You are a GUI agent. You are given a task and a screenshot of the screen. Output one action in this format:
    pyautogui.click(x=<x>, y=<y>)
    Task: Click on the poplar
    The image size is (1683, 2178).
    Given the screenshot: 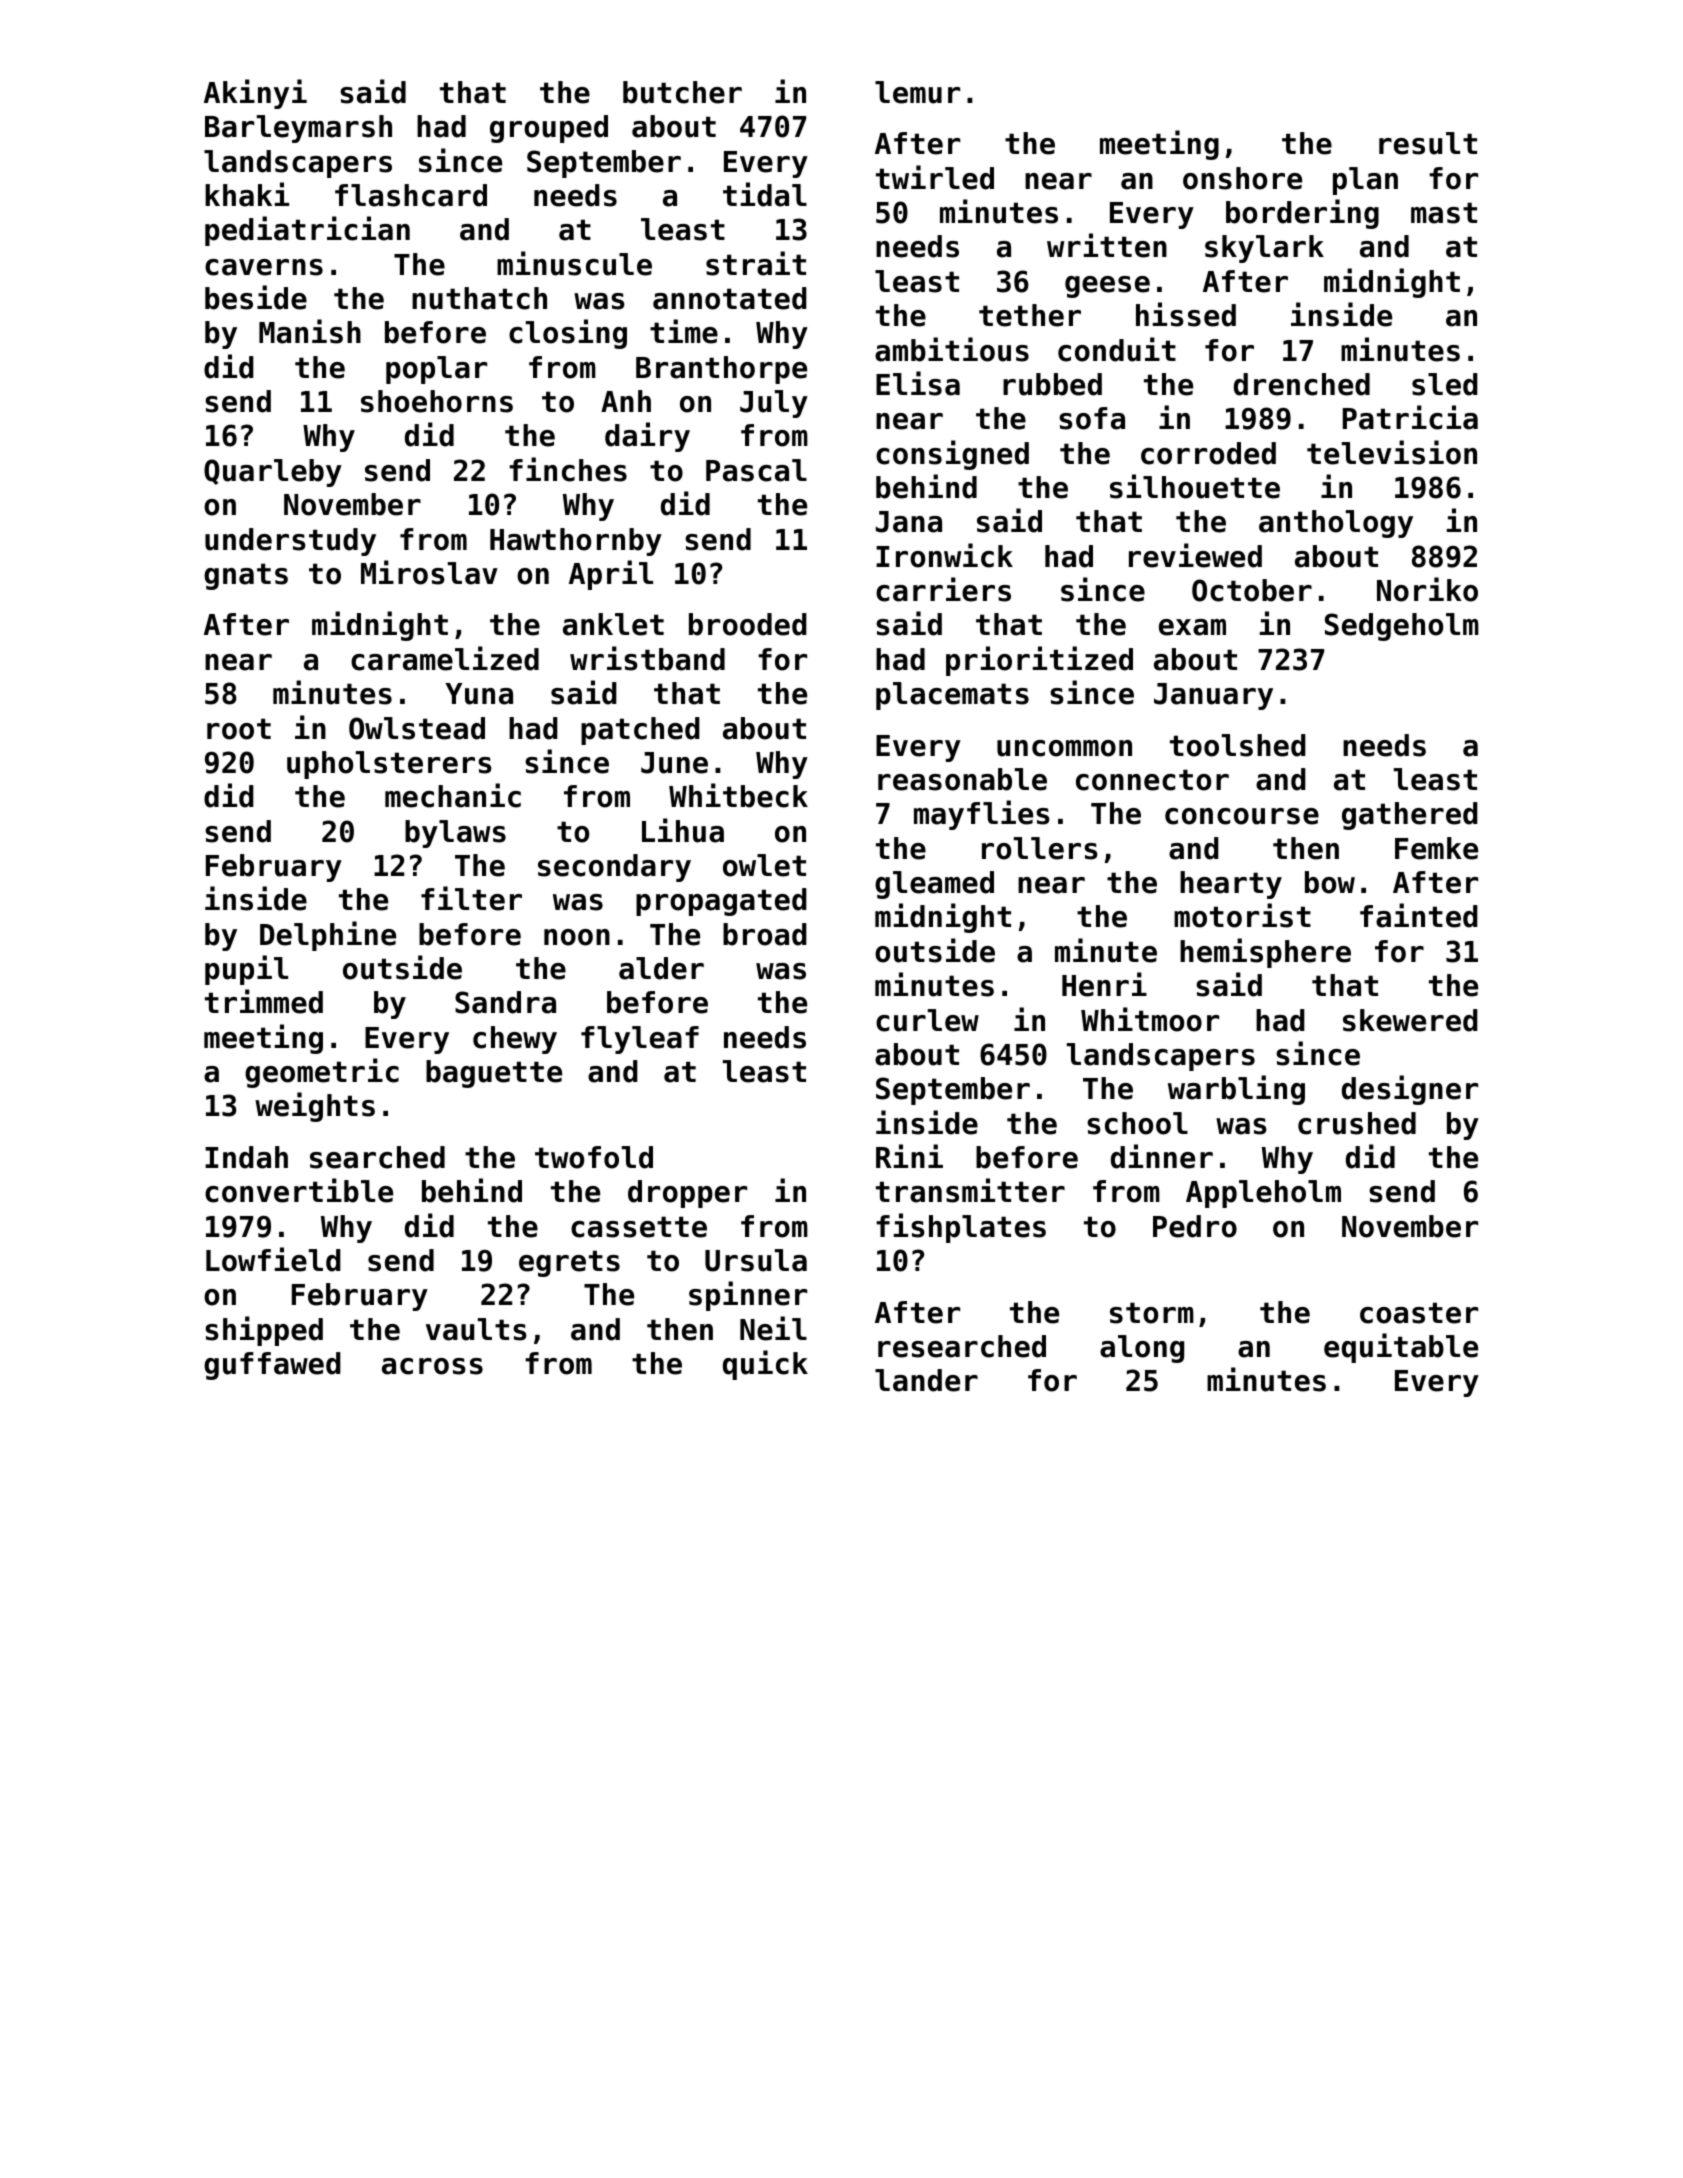 What is the action you would take?
    pyautogui.click(x=436, y=370)
